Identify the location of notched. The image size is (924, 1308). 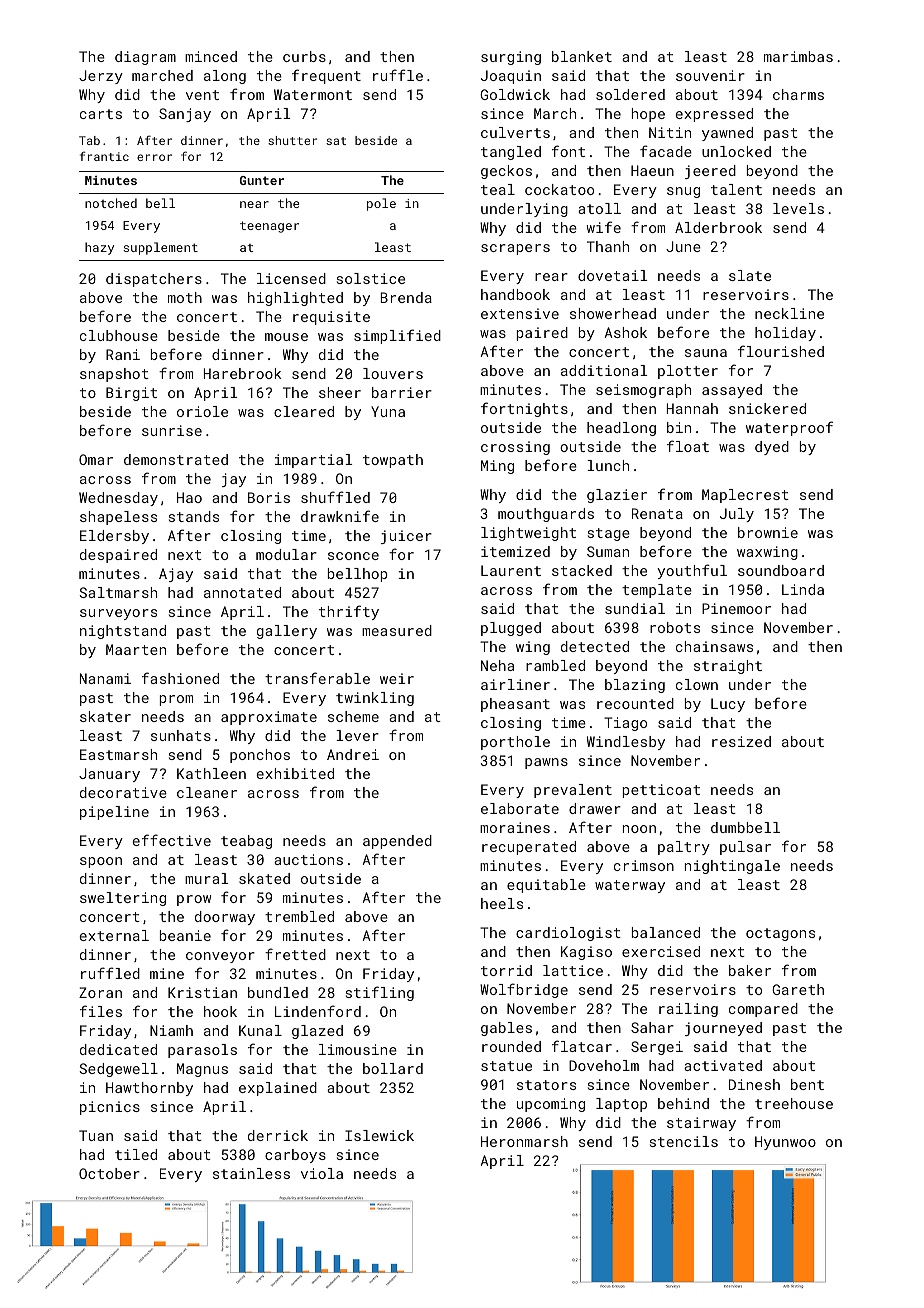
(111, 203).
